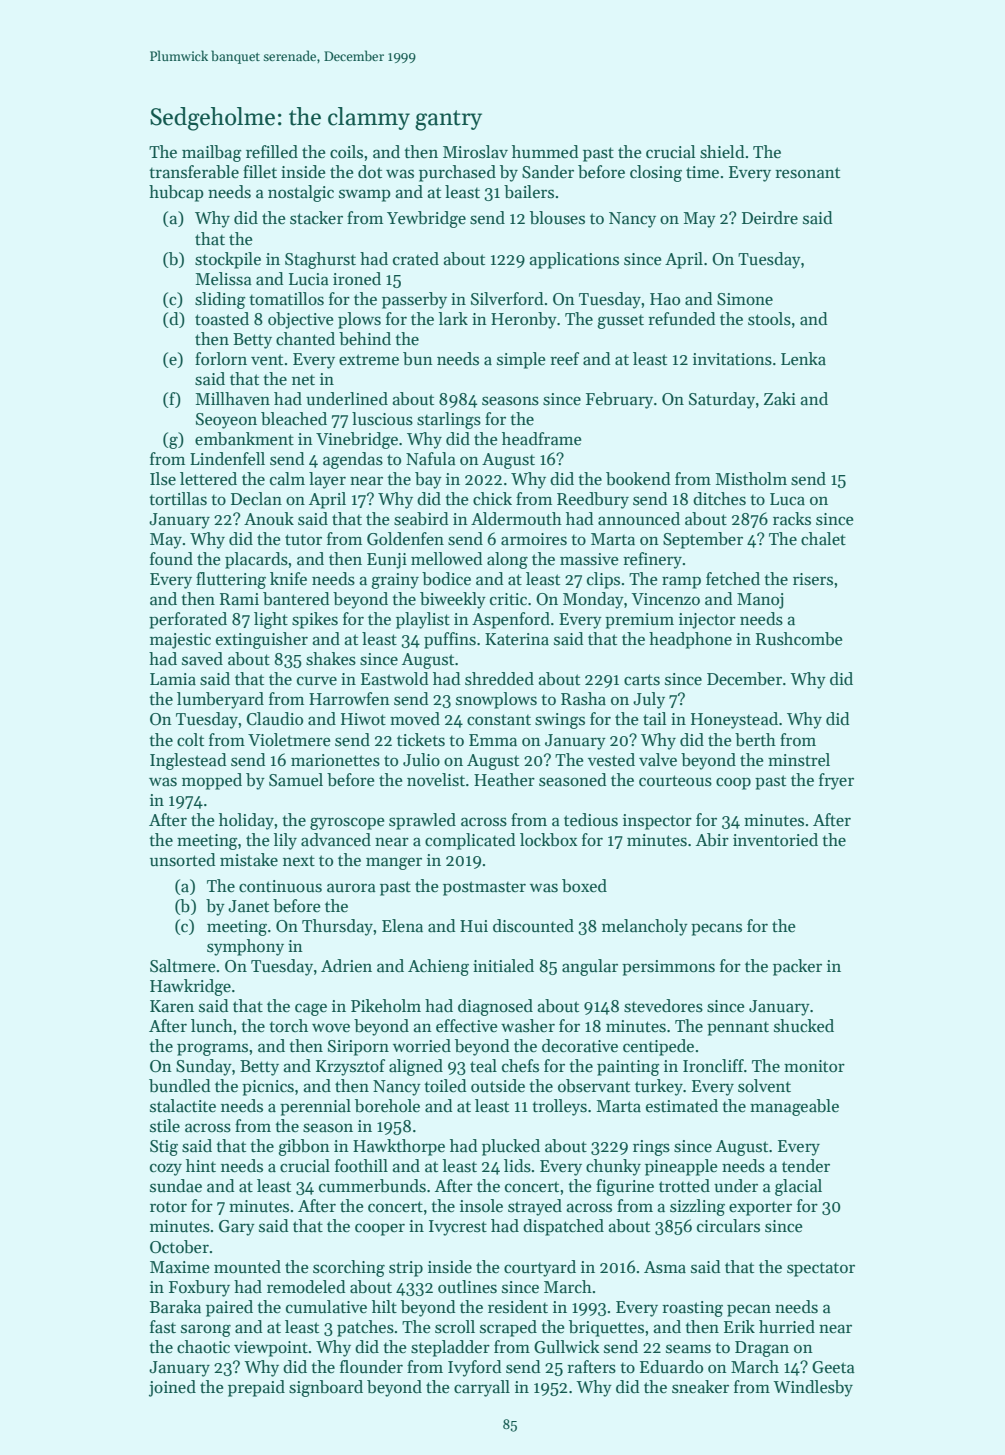  I want to click on joined, so click(172, 1388).
